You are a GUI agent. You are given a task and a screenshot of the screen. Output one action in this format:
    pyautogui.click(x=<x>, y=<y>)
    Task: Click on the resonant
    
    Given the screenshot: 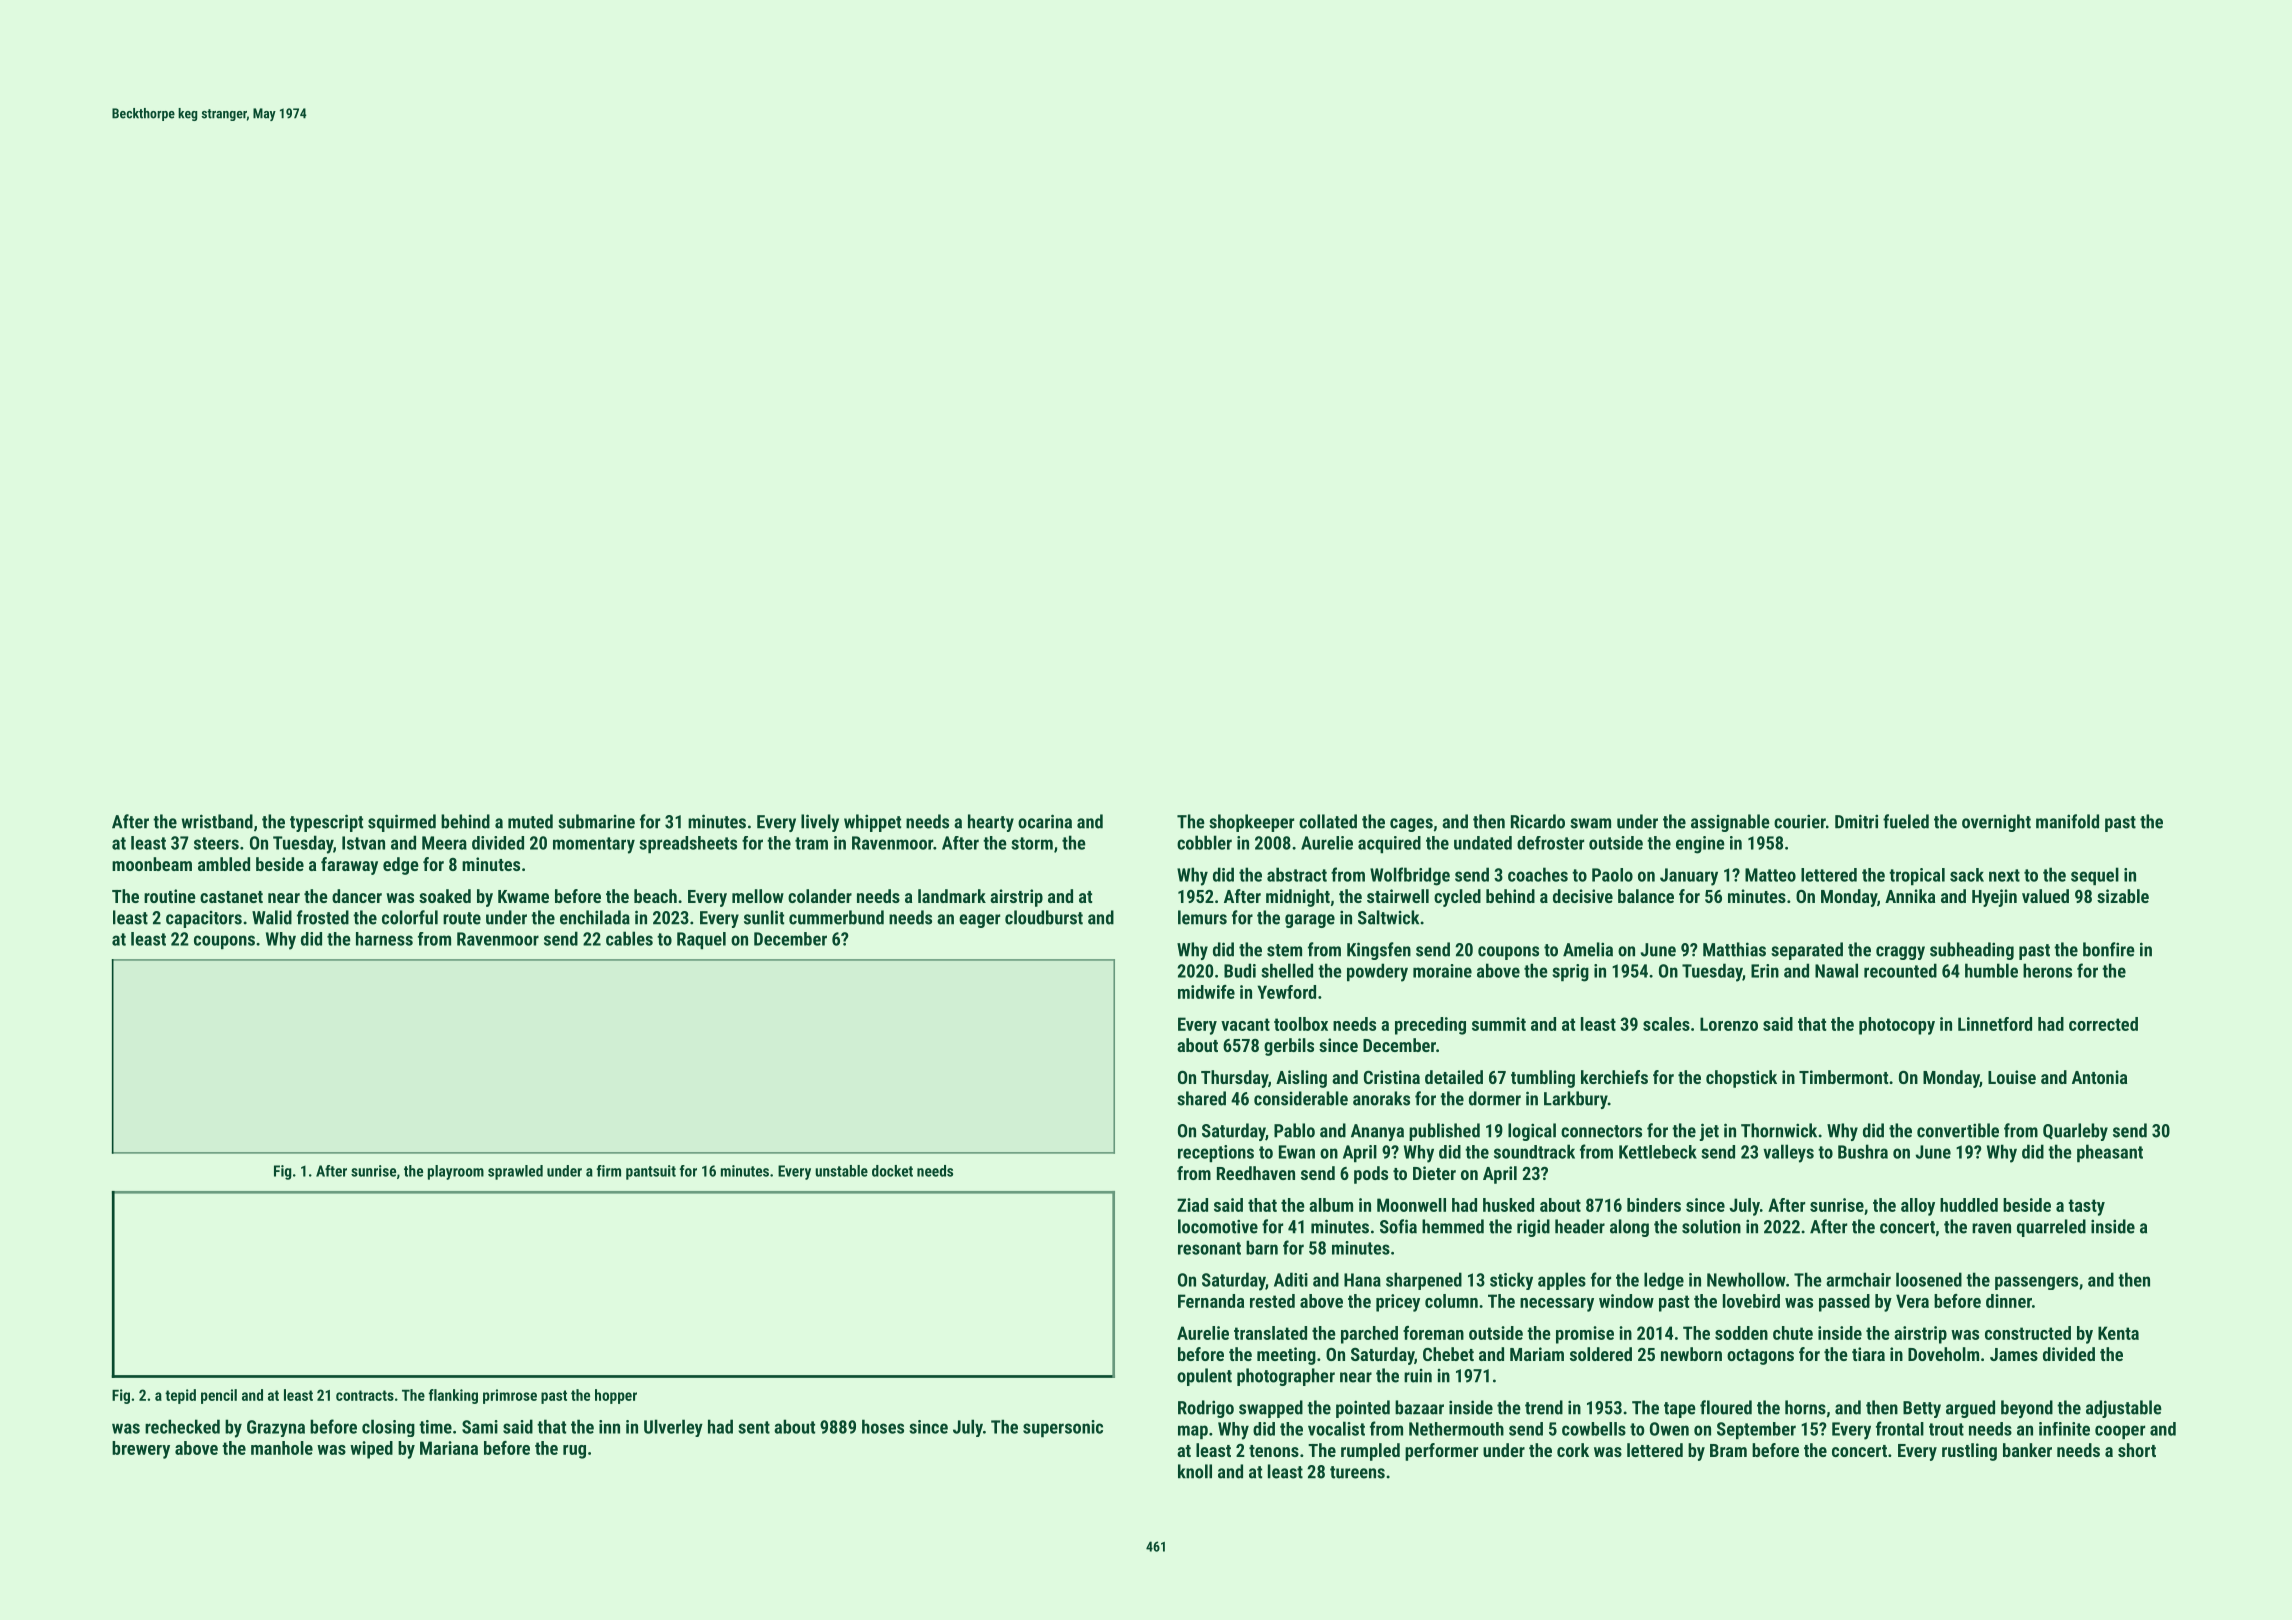 What is the action you would take?
    pyautogui.click(x=1209, y=1248)
